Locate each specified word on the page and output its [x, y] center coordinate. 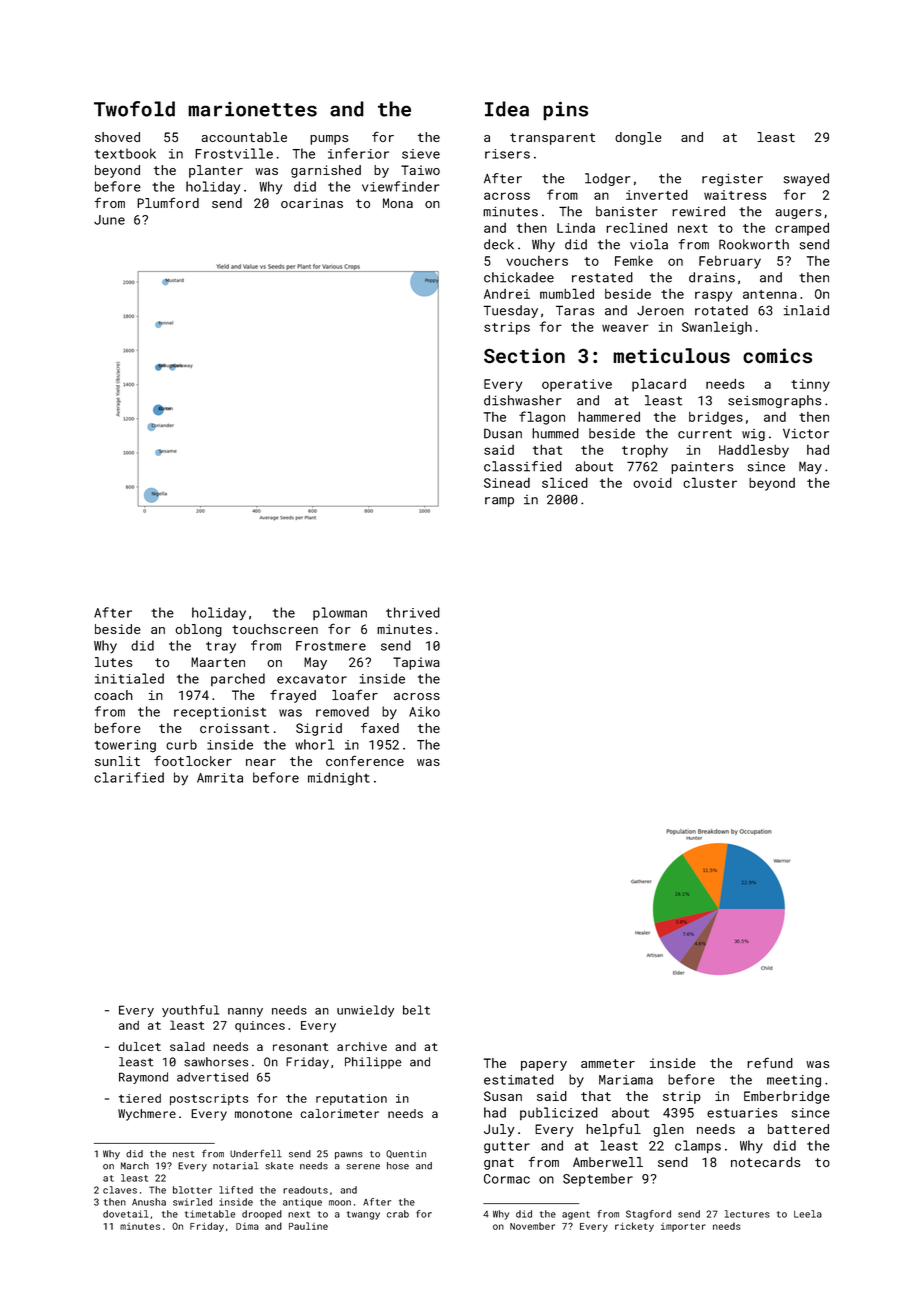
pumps [329, 140]
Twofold [134, 109]
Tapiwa [416, 663]
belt [416, 1010]
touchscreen [275, 629]
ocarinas [312, 203]
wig [753, 435]
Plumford [168, 202]
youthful [190, 1011]
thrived [413, 612]
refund [770, 1062]
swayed [806, 179]
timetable [210, 1214]
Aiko [424, 711]
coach [113, 695]
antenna [770, 294]
